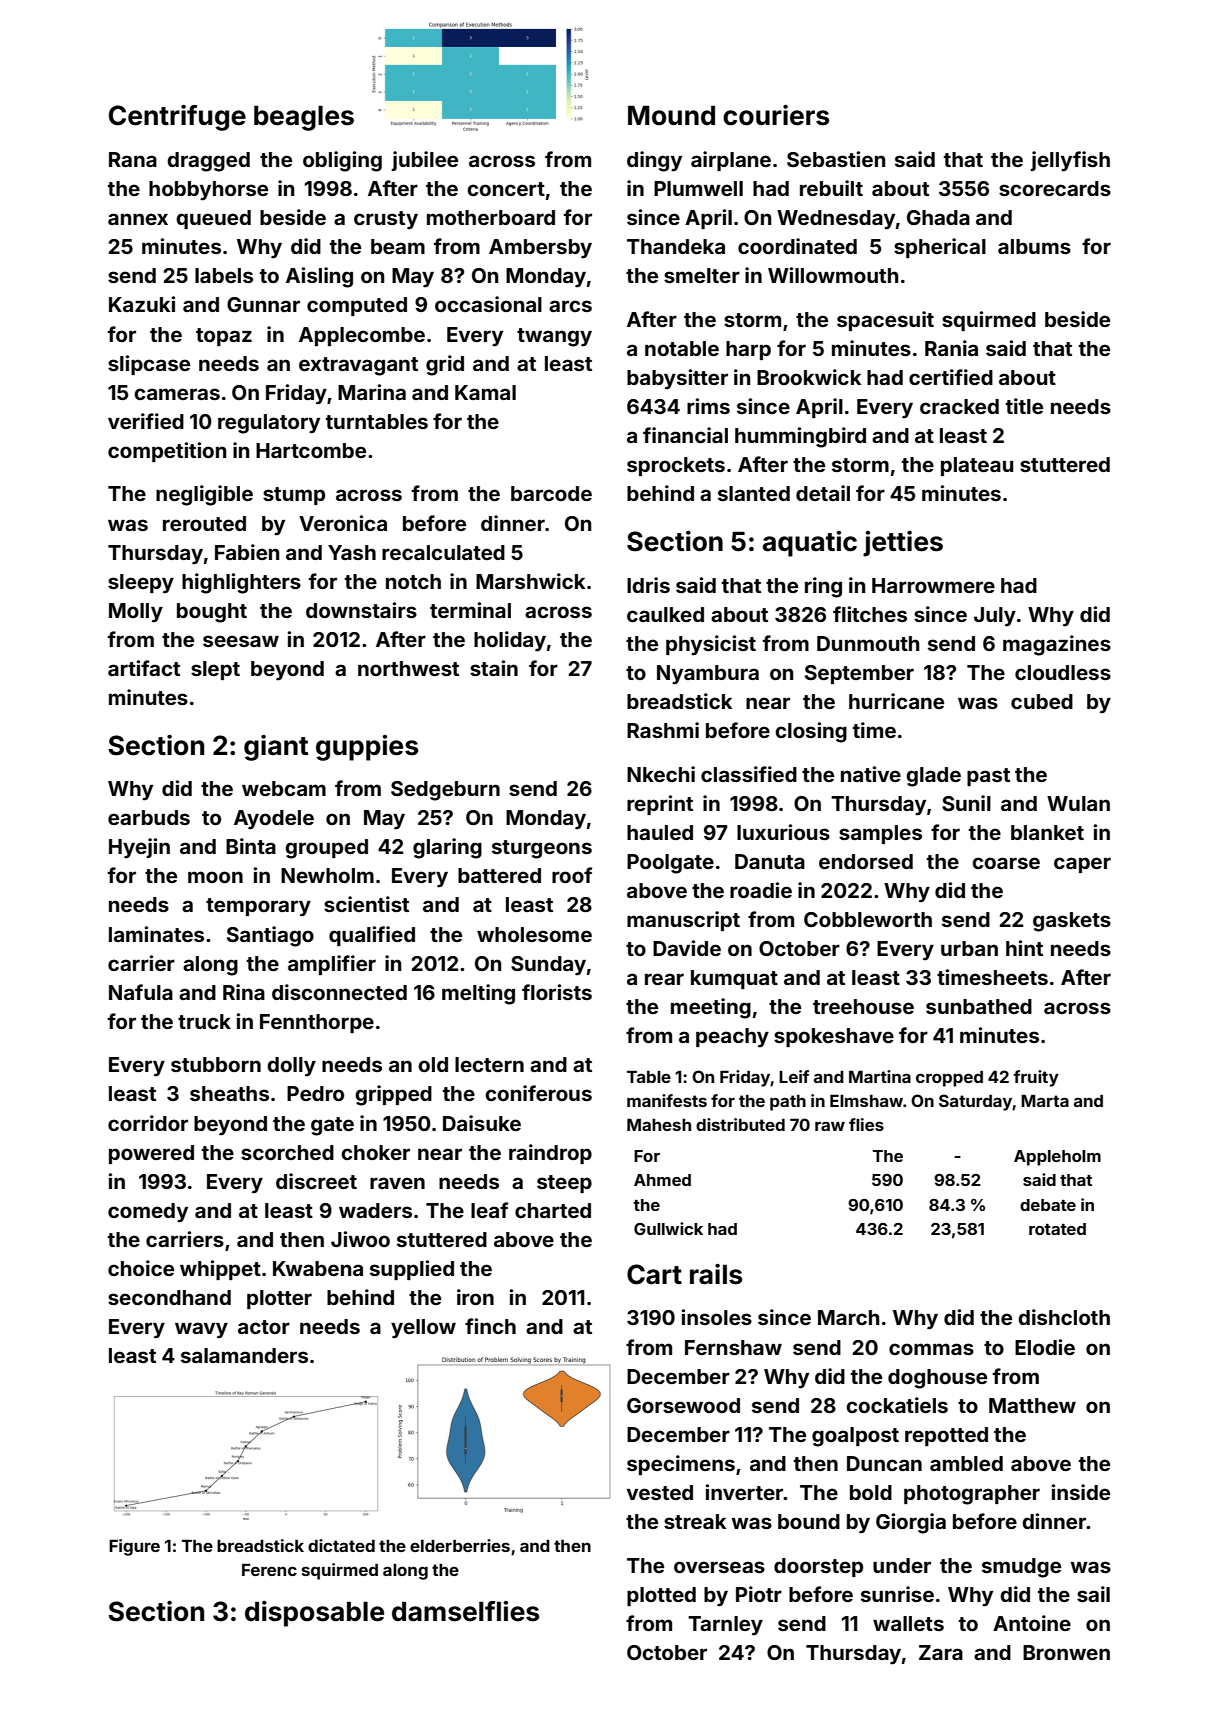 This image has height=1724, width=1219. I want to click on airplane, so click(731, 161).
